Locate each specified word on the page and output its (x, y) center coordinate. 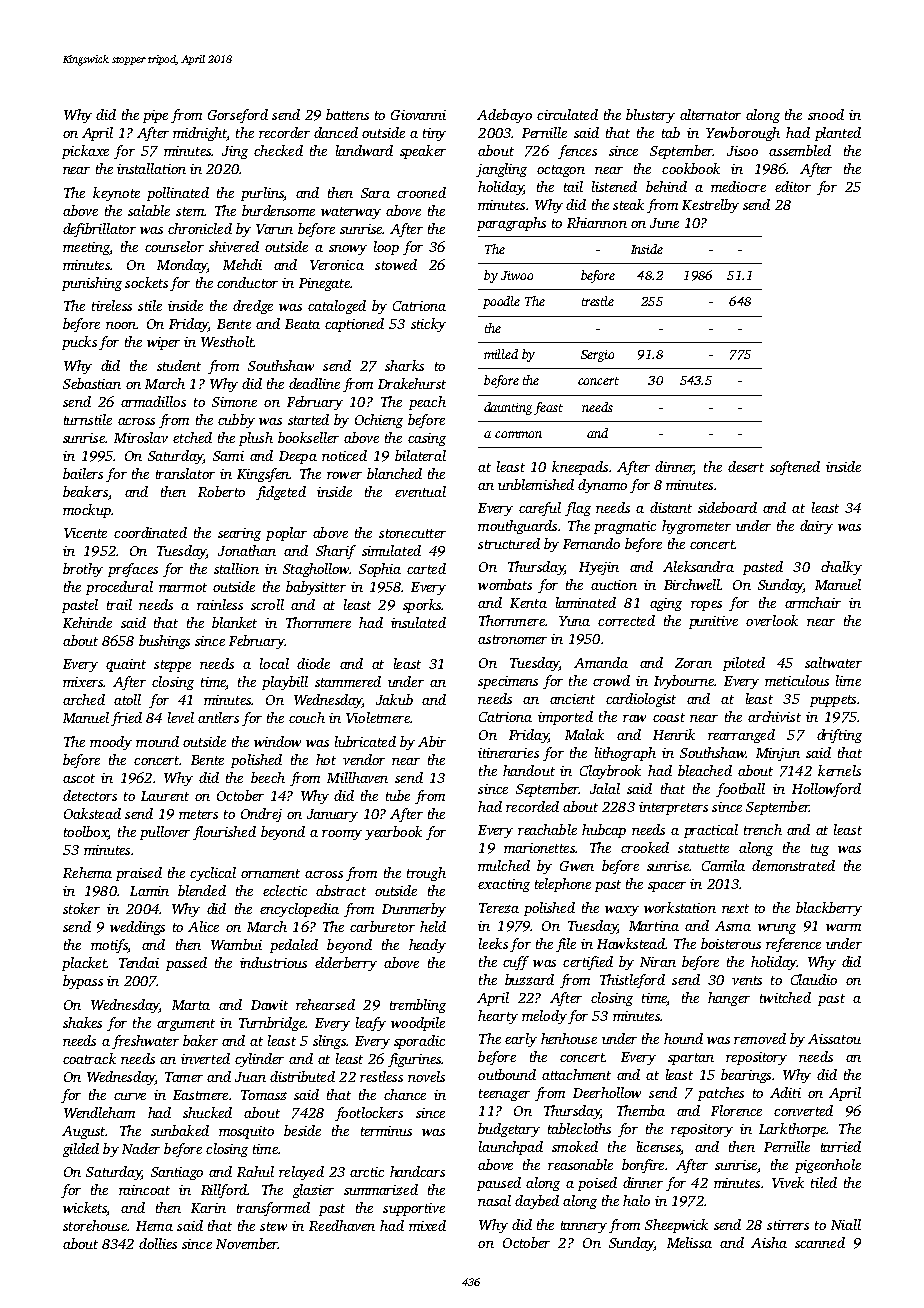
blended (202, 890)
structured (509, 543)
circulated (567, 114)
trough (426, 874)
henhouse (569, 1038)
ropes (706, 606)
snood (826, 114)
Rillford (224, 1191)
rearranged (741, 736)
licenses (659, 1148)
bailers (83, 473)
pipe (155, 116)
